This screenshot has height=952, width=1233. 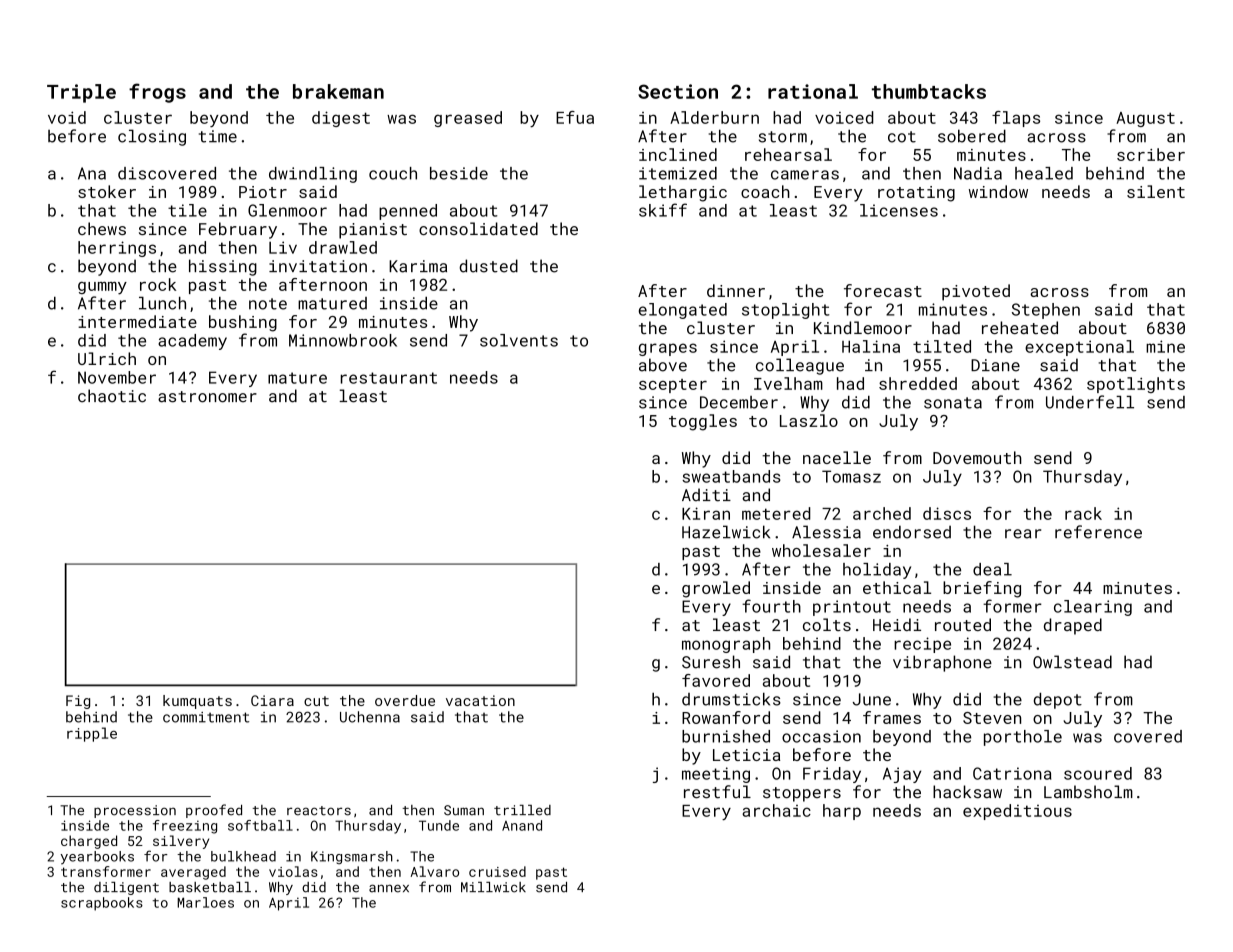 What do you see at coordinates (493, 887) in the screenshot?
I see `Millwick` at bounding box center [493, 887].
